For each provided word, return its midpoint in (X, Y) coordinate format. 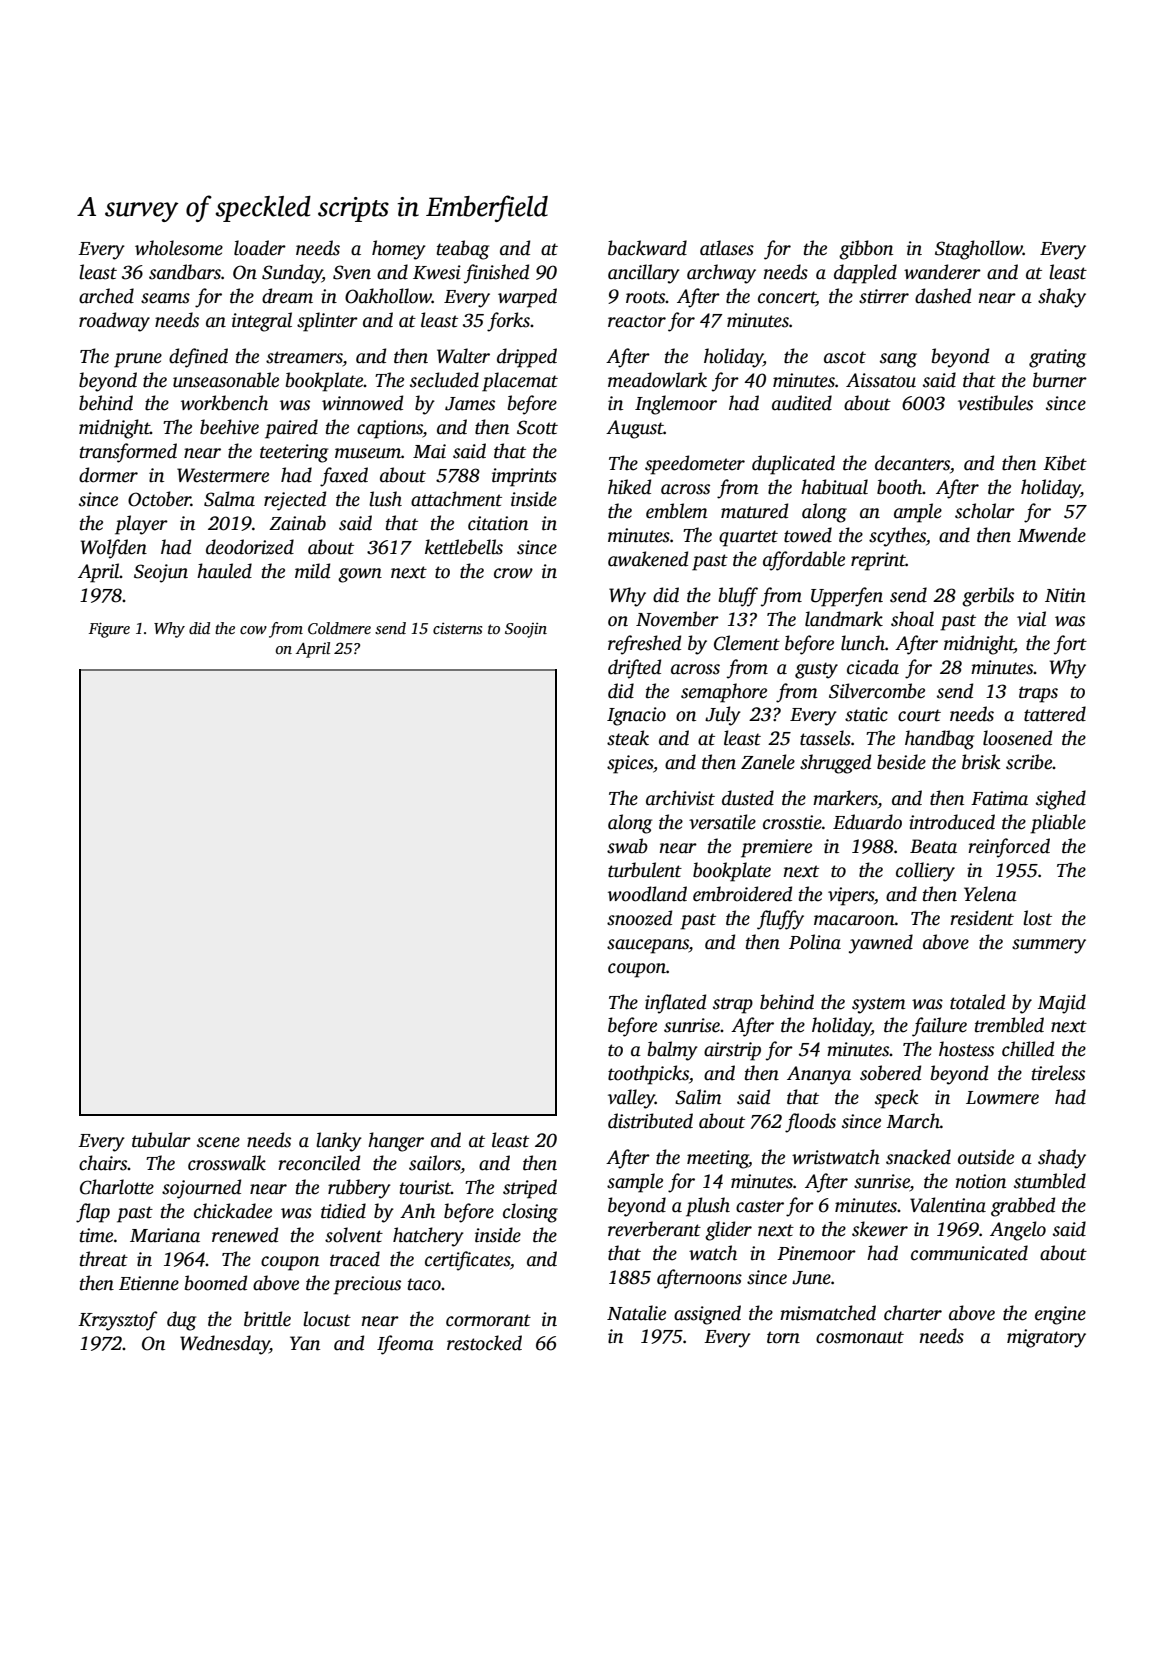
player (141, 525)
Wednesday (225, 1345)
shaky (1062, 298)
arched (106, 296)
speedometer (695, 465)
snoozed (639, 918)
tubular (161, 1140)
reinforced (1009, 848)
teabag (463, 250)
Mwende (1051, 535)
